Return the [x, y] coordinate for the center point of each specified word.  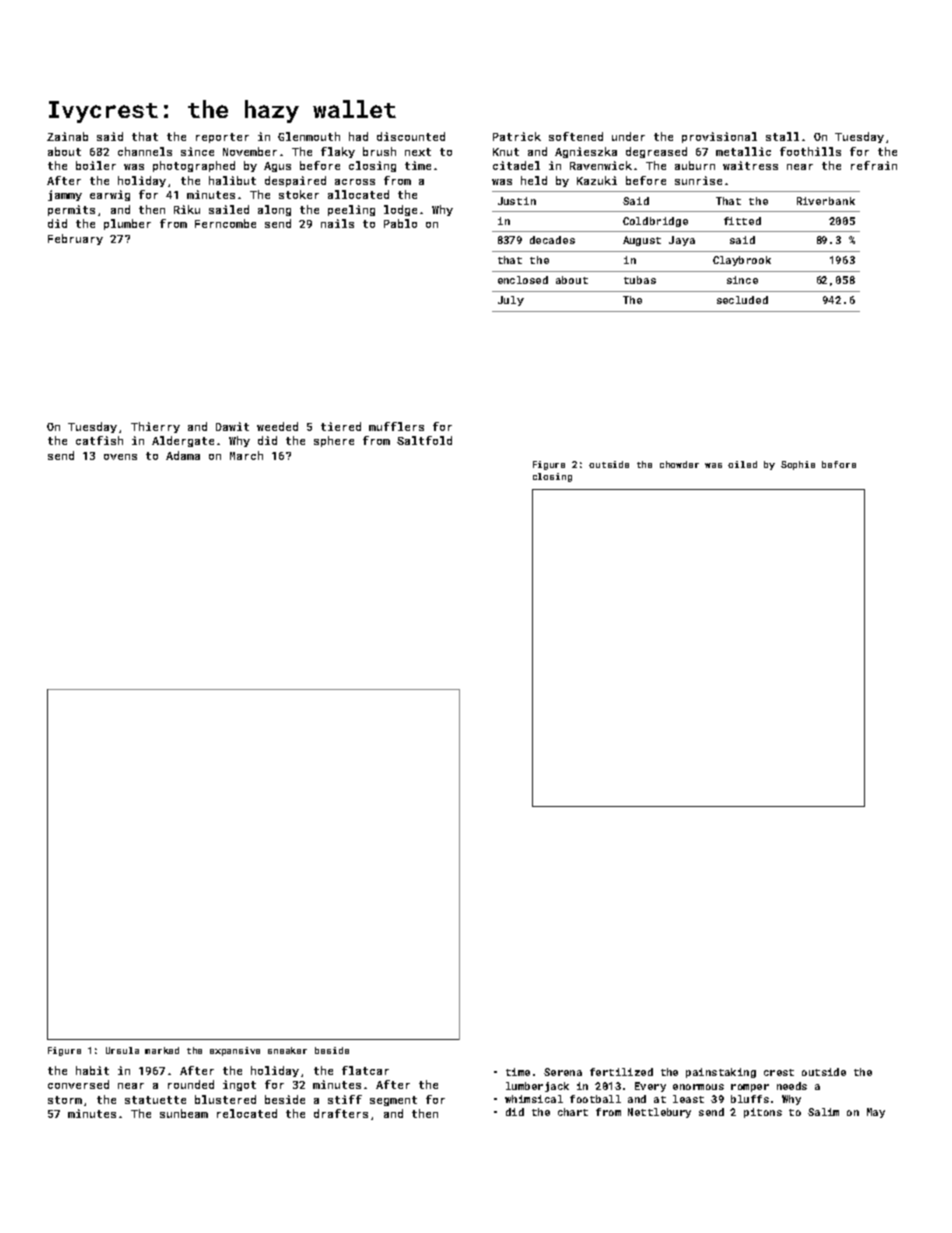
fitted [742, 221]
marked [162, 1050]
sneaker [287, 1050]
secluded [742, 300]
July [511, 301]
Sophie [798, 465]
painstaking [721, 1073]
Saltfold [424, 440]
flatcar [365, 1070]
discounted [411, 136]
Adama [183, 455]
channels [145, 151]
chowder [679, 464]
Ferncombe [225, 223]
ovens [120, 457]
